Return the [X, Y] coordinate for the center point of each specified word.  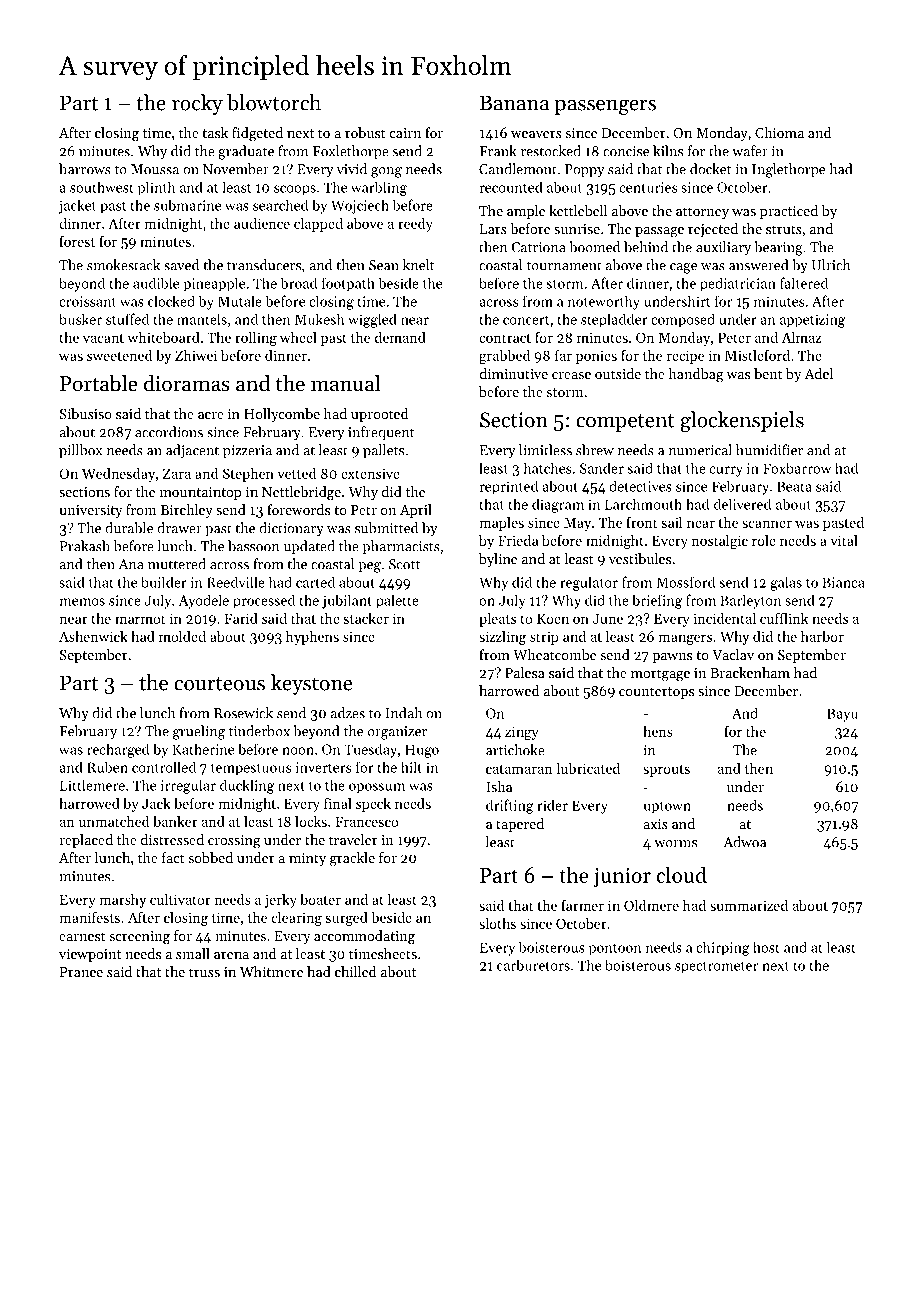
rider [552, 805]
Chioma [779, 132]
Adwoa [745, 842]
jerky [281, 901]
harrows [85, 169]
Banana [514, 103]
